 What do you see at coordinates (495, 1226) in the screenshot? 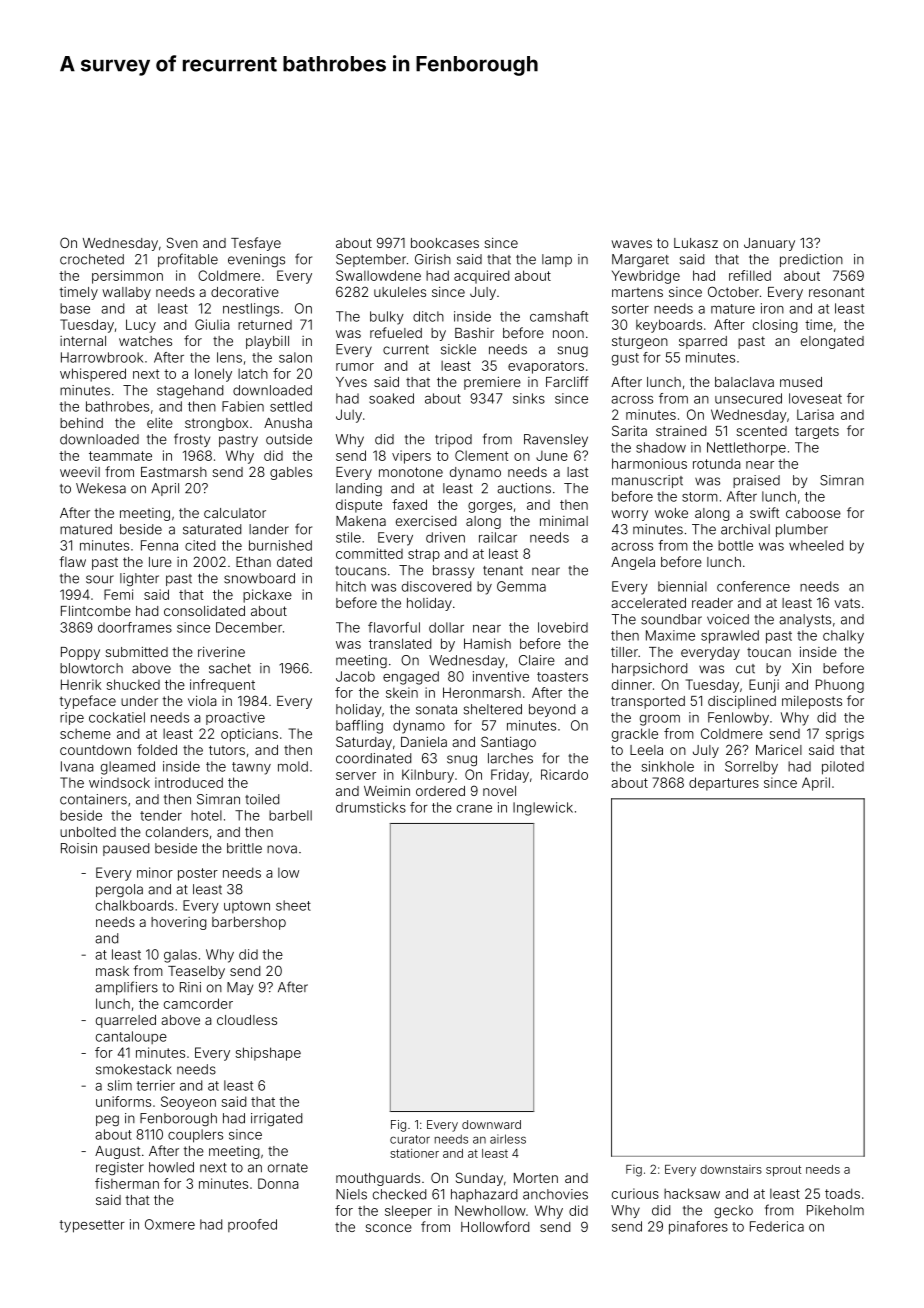
I see `Hollowford` at bounding box center [495, 1226].
